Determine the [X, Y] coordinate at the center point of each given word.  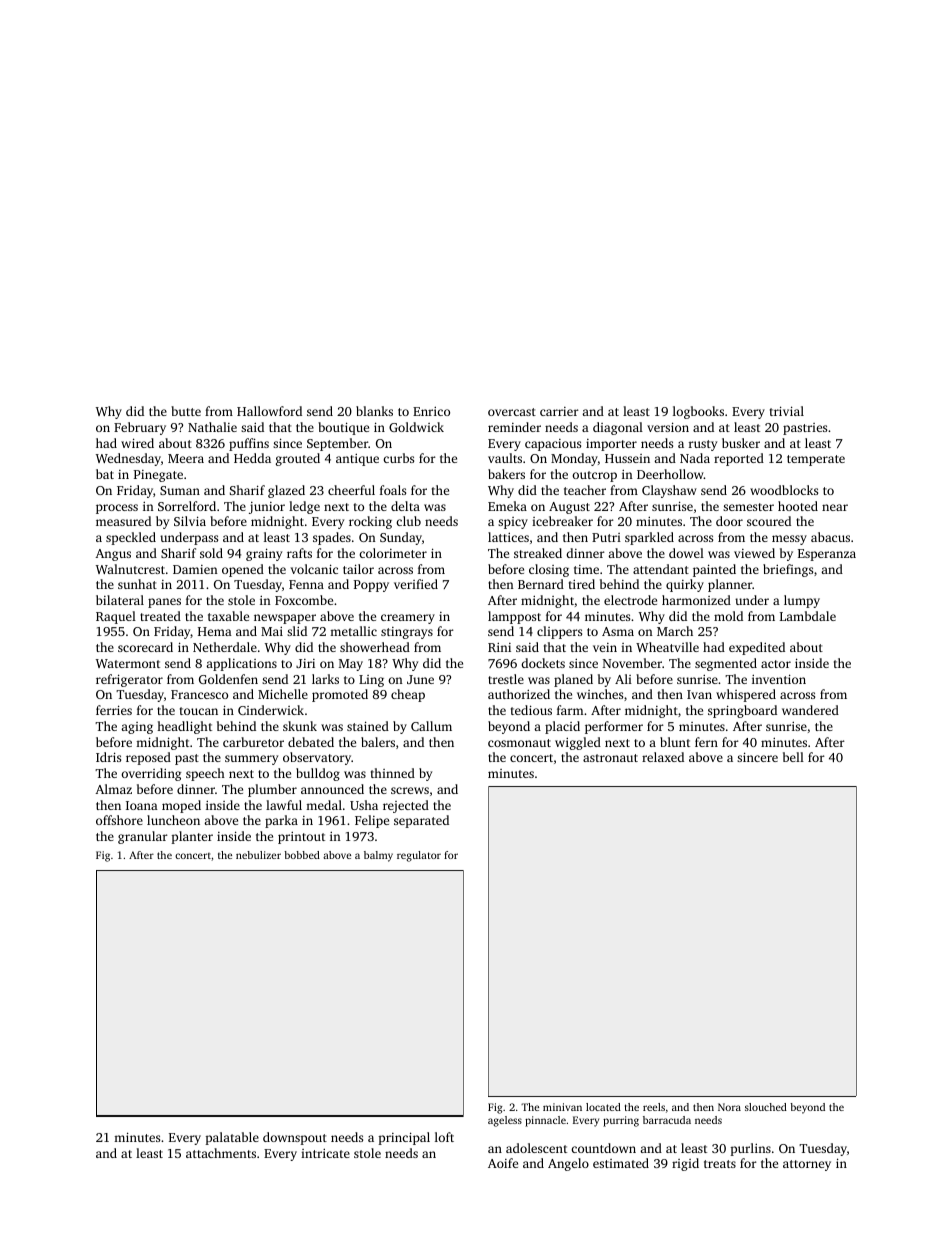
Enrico [431, 411]
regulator [419, 856]
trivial [787, 411]
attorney [807, 1165]
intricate [325, 1153]
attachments [221, 1153]
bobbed [302, 855]
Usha [364, 805]
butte [186, 411]
